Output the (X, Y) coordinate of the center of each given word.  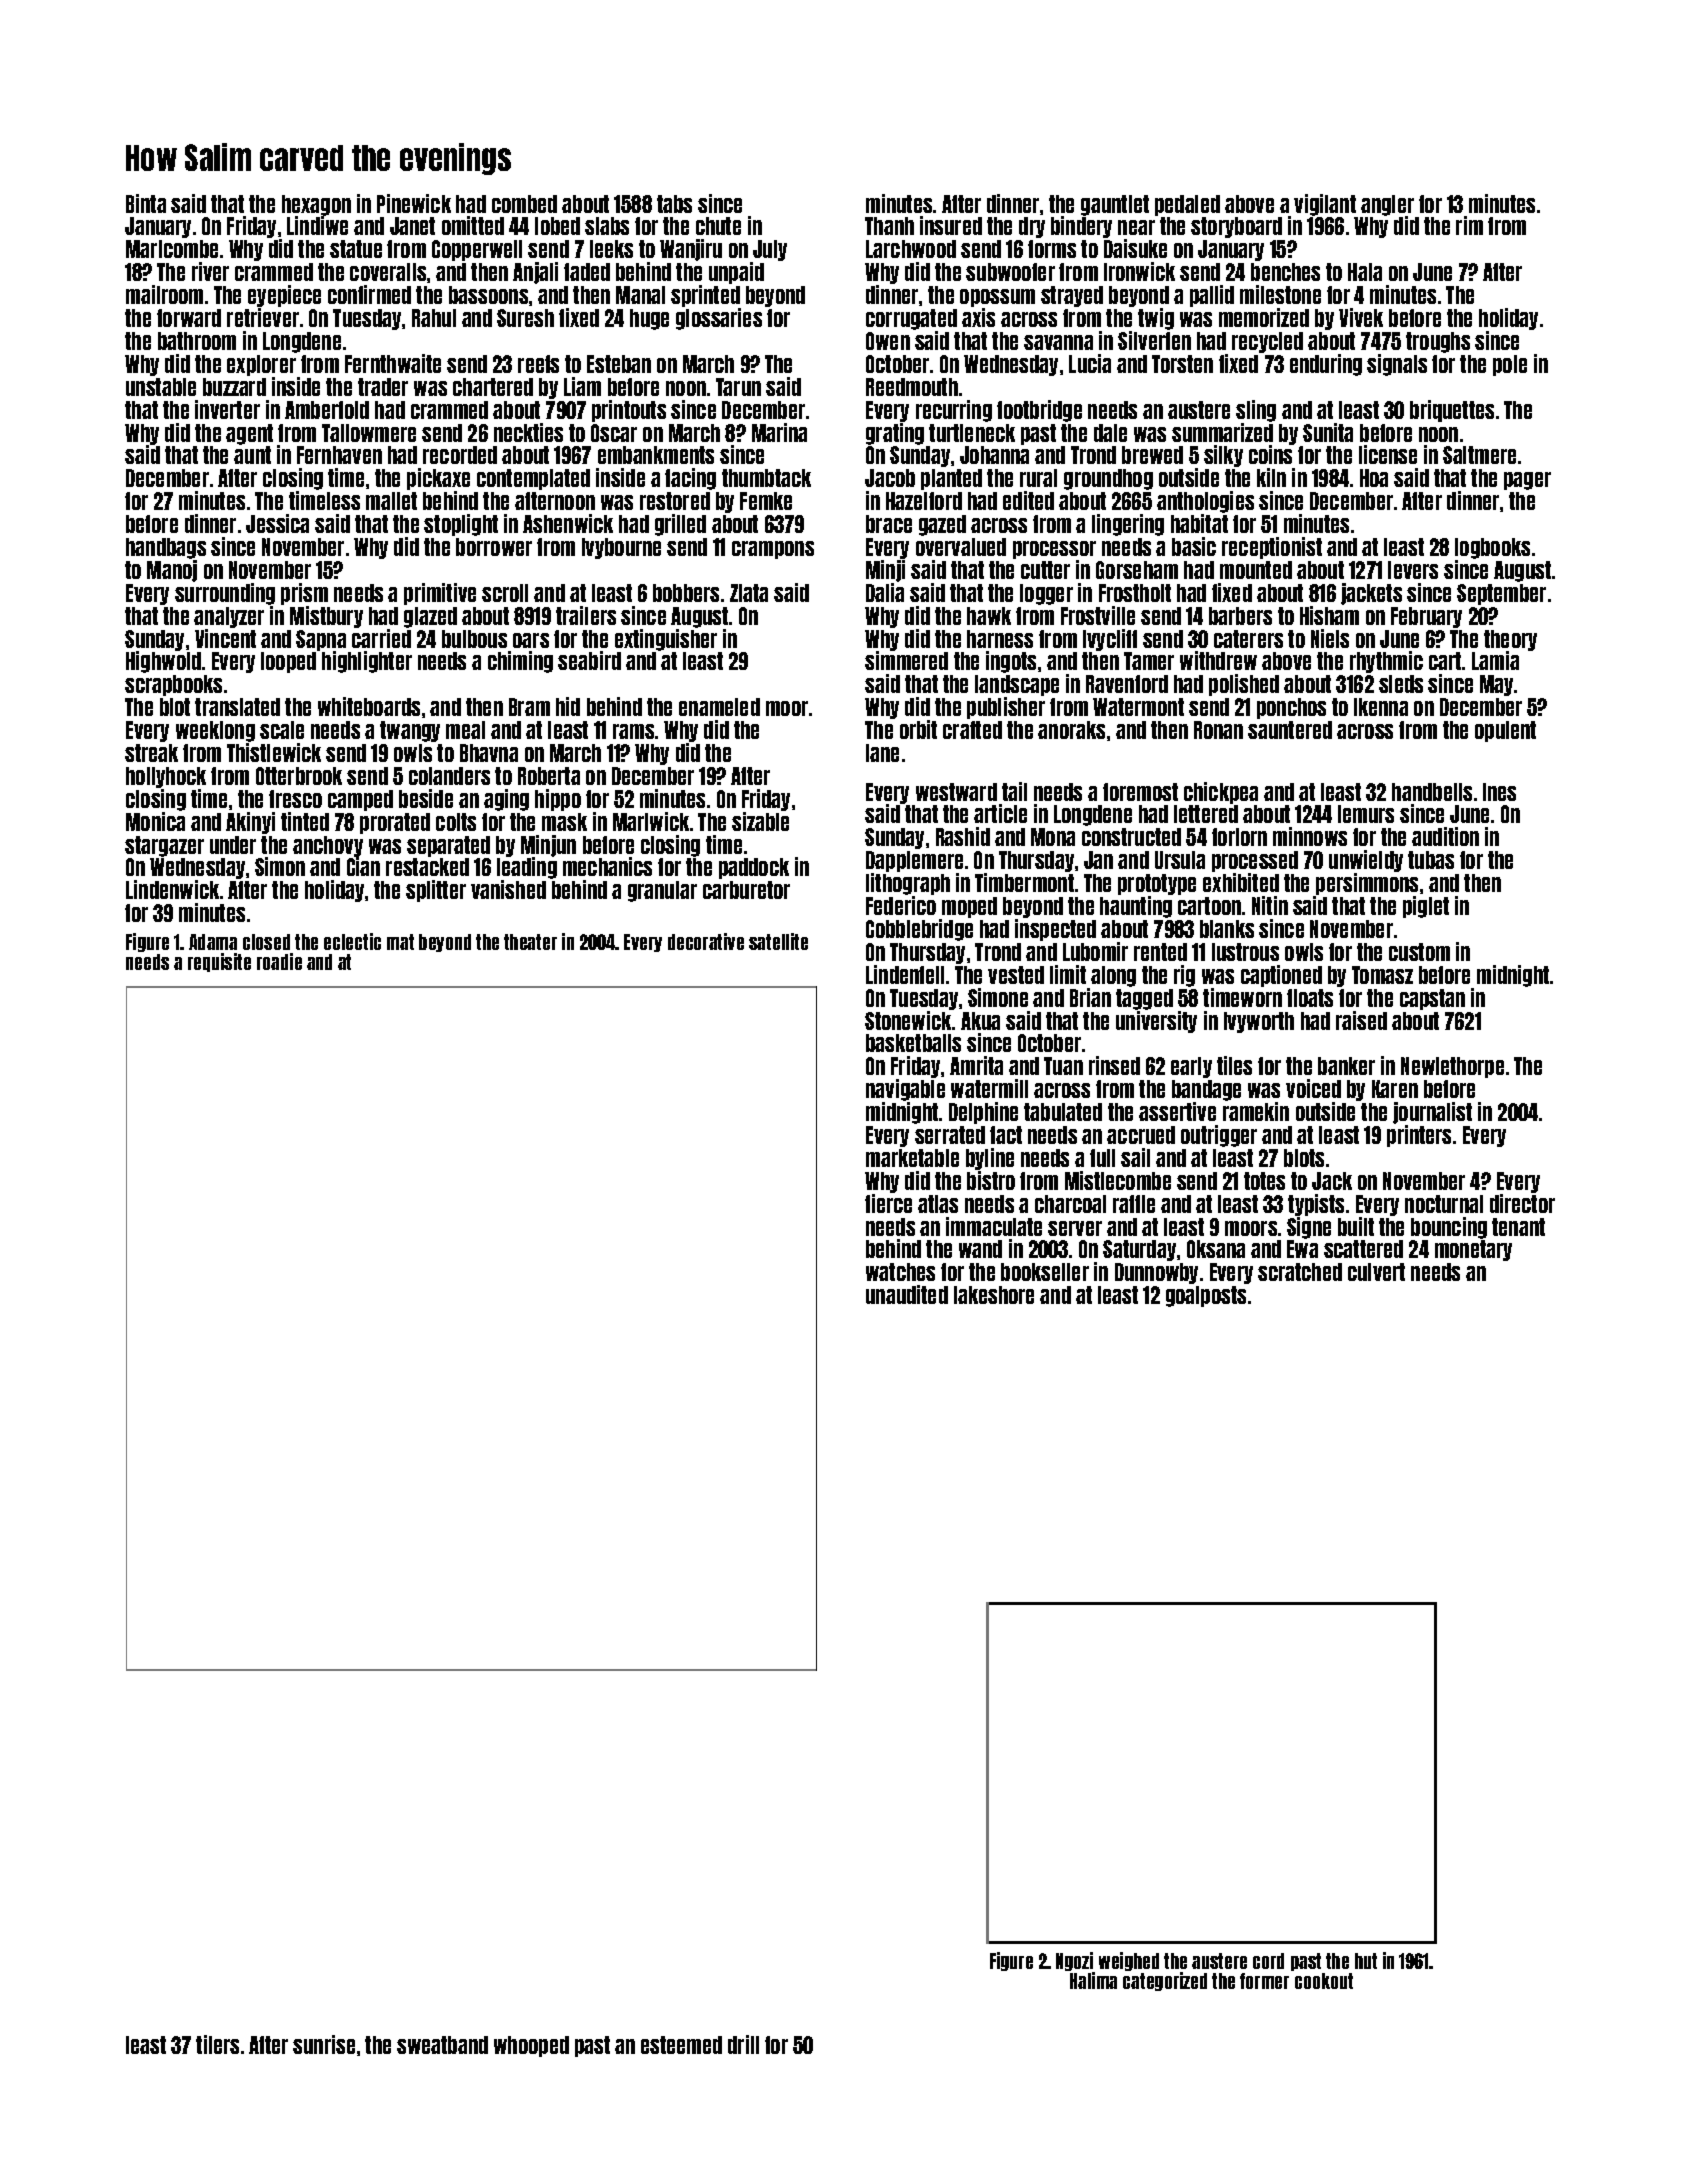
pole (1510, 365)
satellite (778, 941)
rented (1160, 952)
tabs (674, 204)
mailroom (164, 294)
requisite (219, 962)
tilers (217, 2044)
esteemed (681, 2045)
